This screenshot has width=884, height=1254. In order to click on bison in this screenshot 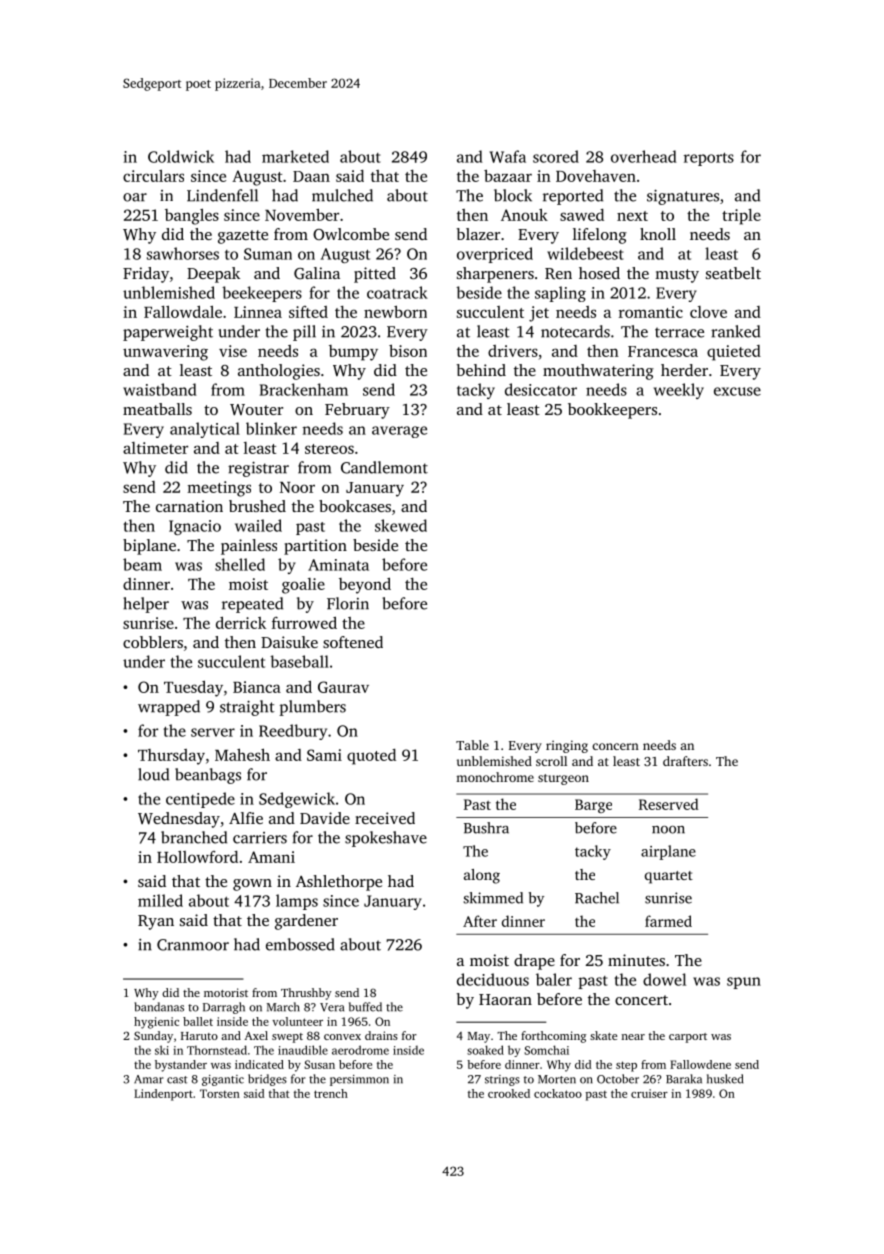, I will do `click(408, 350)`.
